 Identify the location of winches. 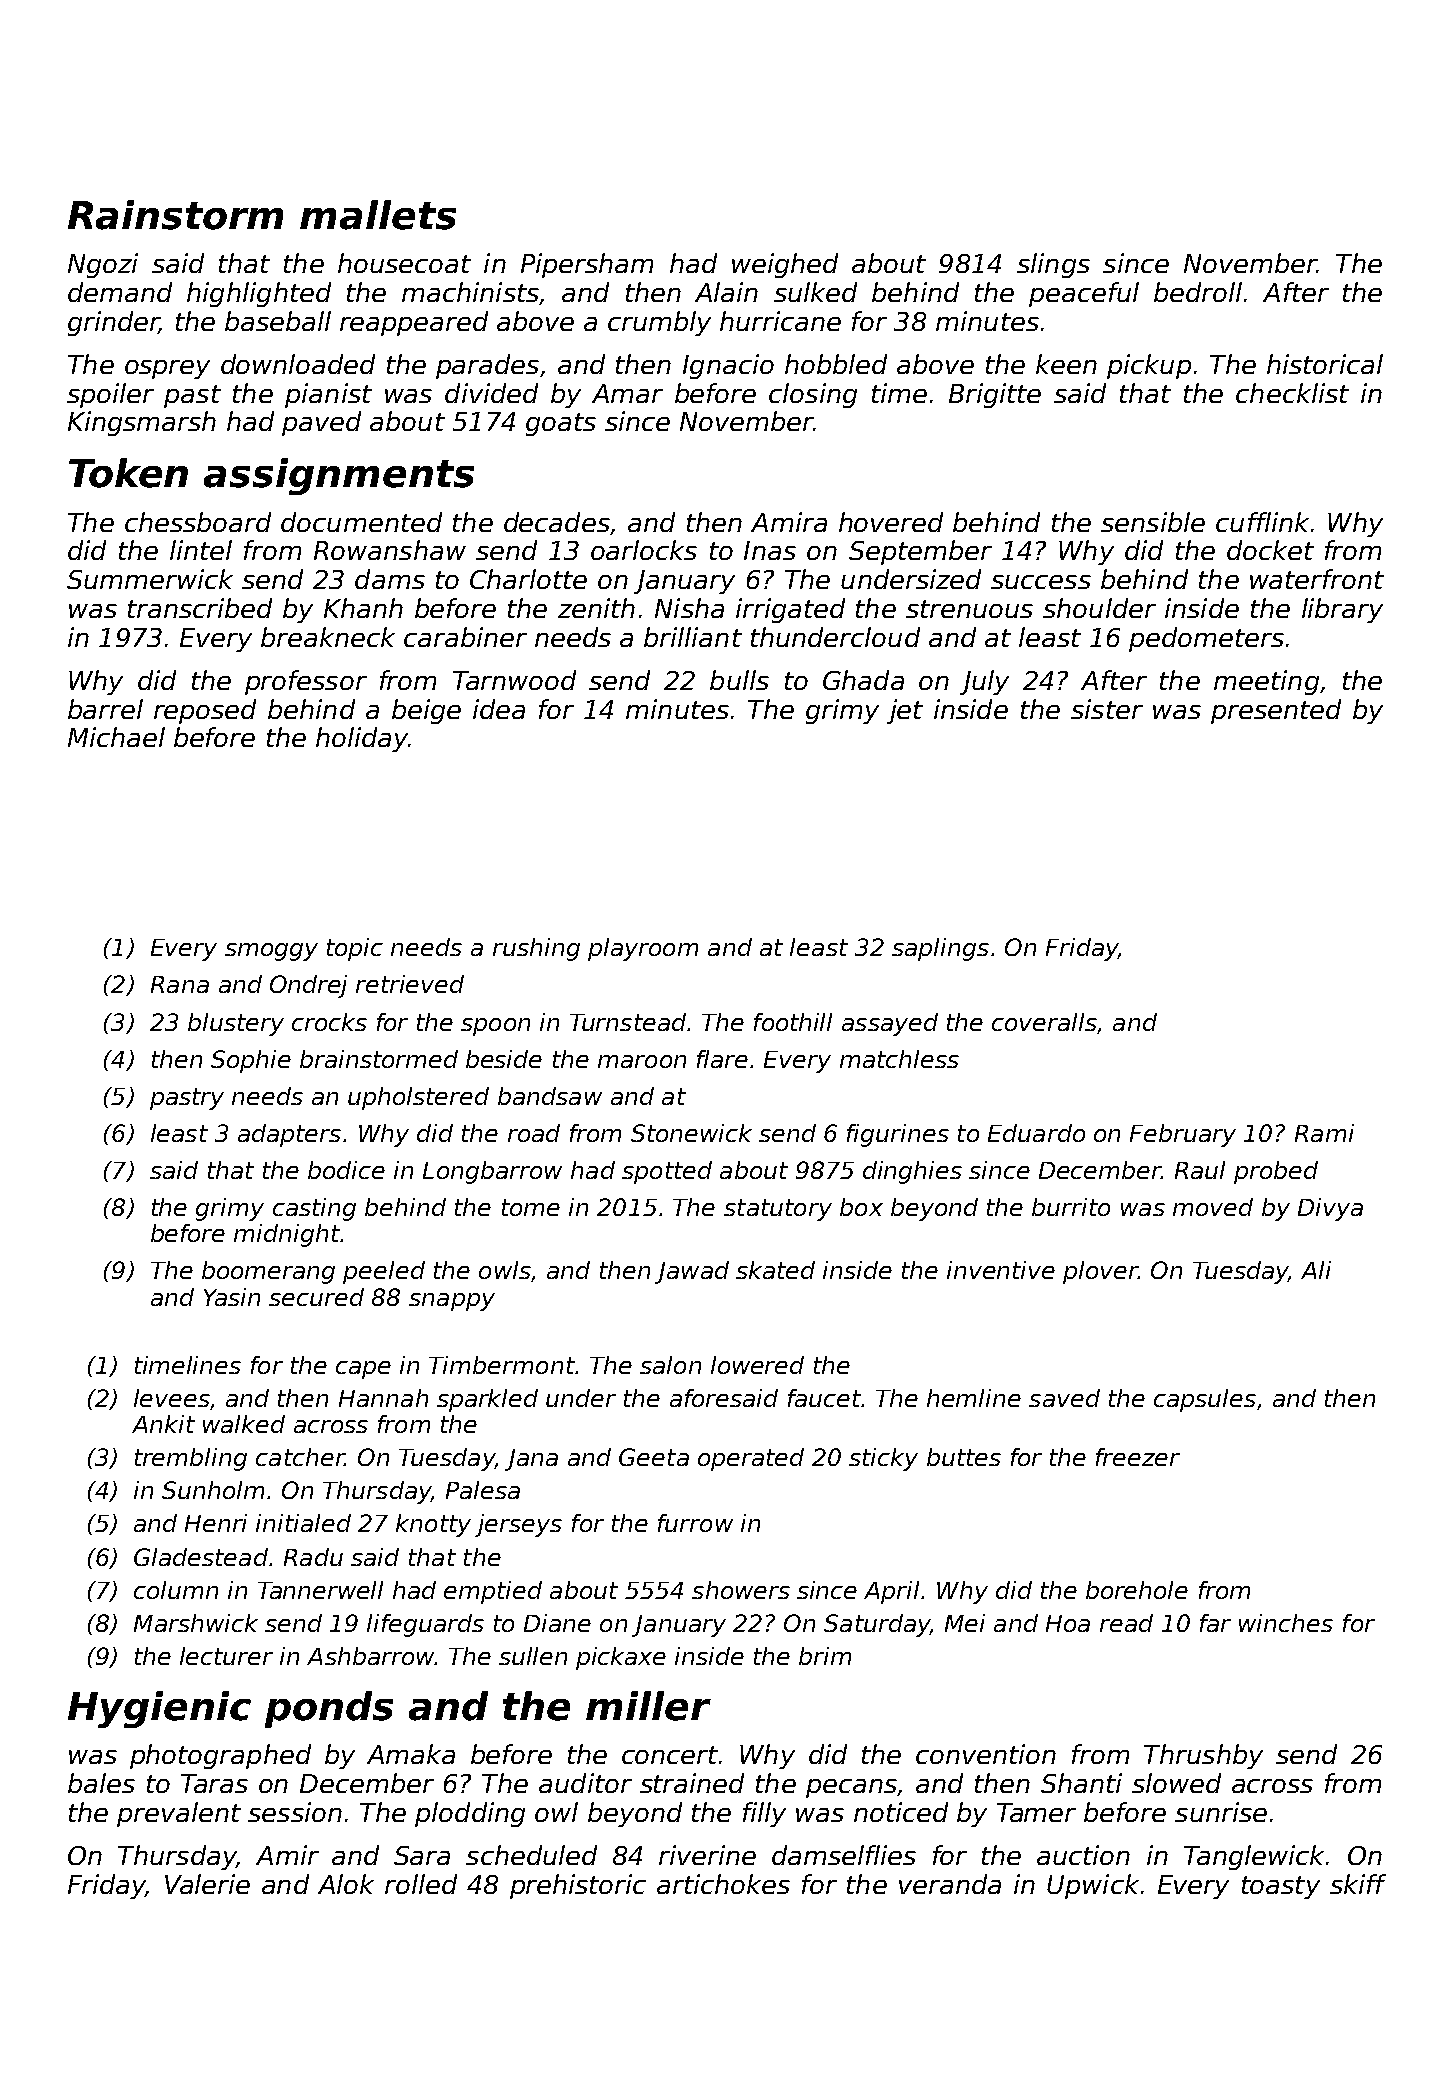
(1286, 1623).
